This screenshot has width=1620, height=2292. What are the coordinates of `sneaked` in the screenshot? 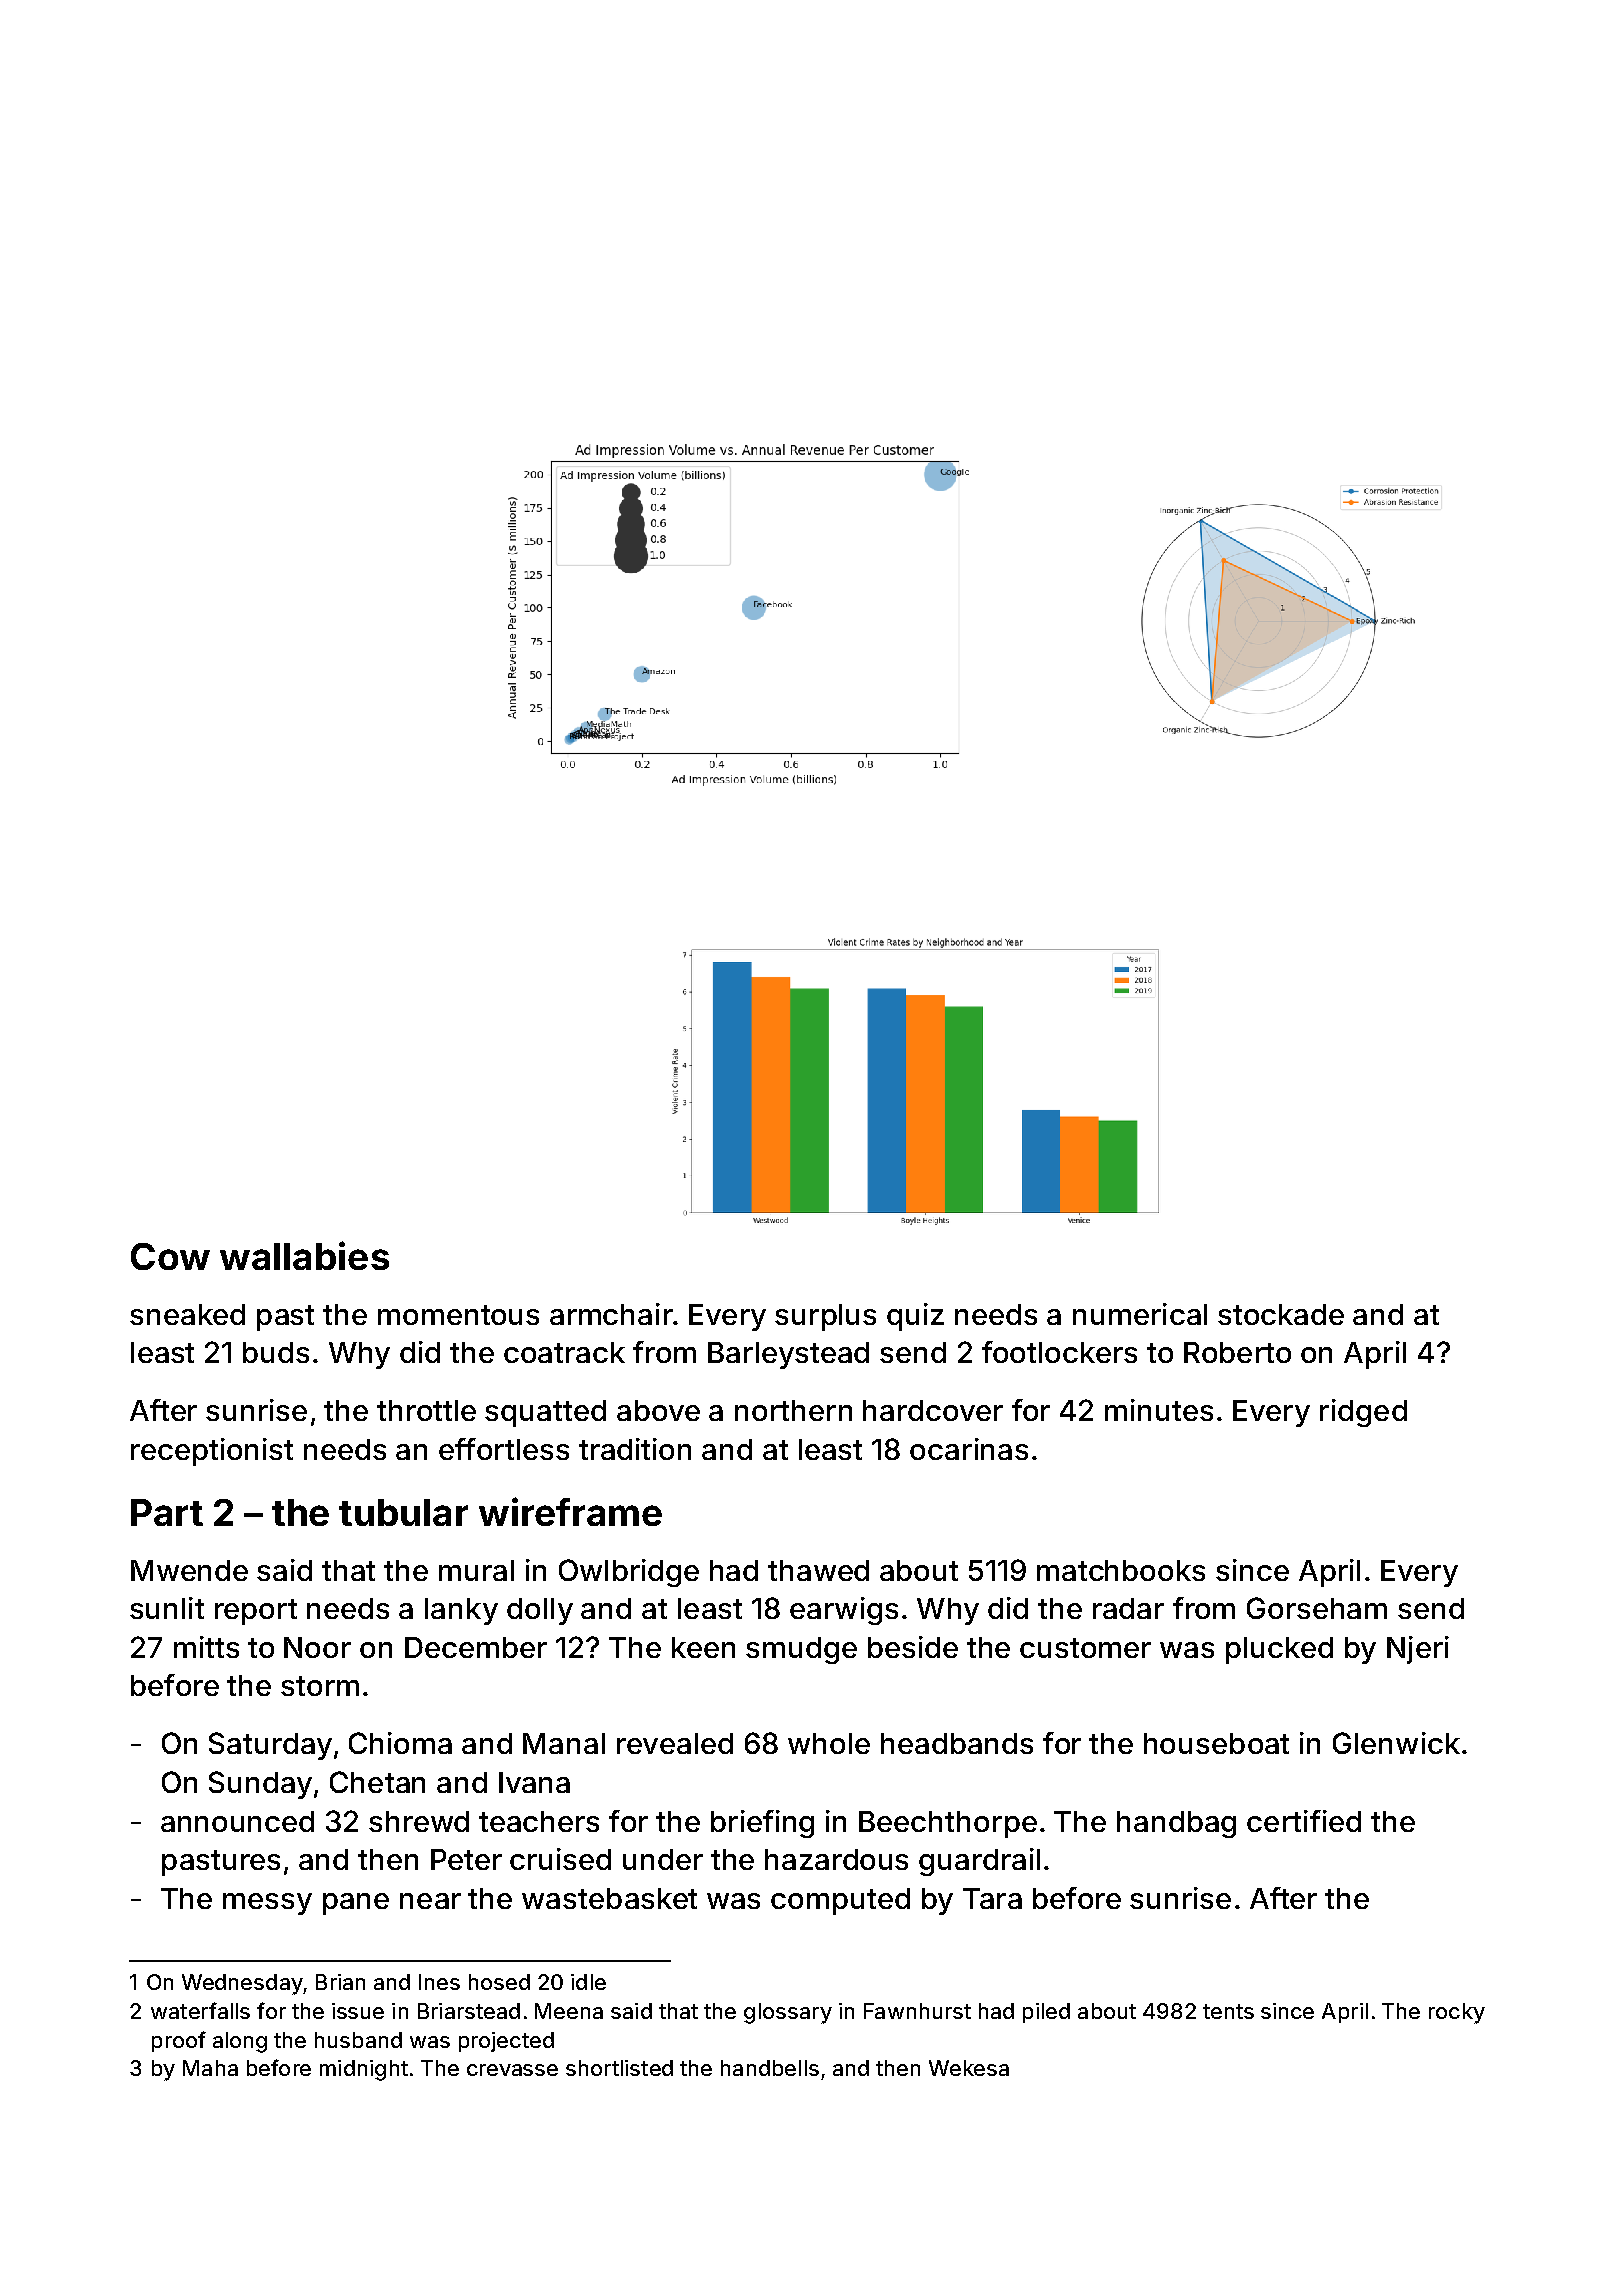 It's located at (187, 1314).
